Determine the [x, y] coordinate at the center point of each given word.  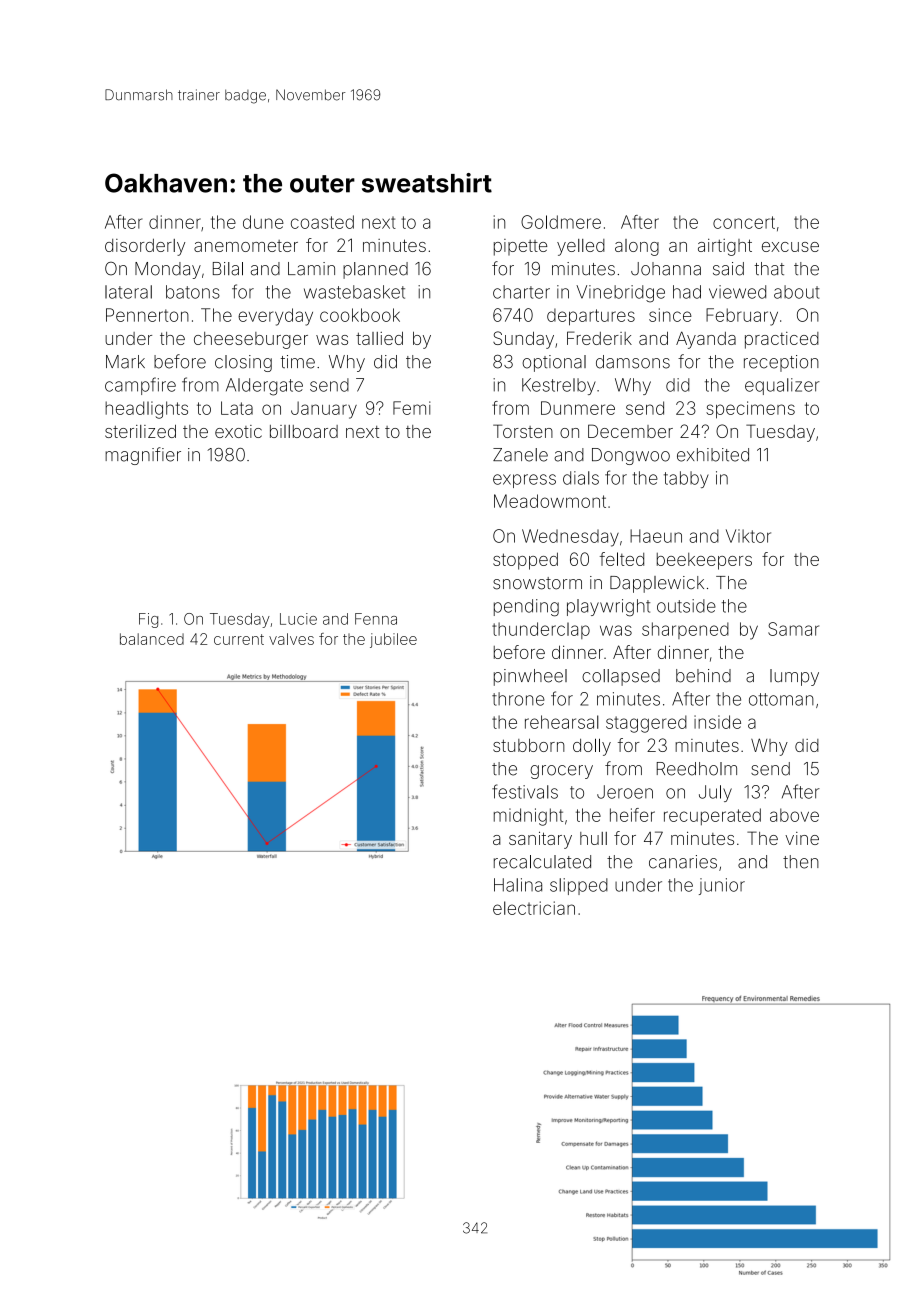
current [239, 639]
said [728, 269]
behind [703, 676]
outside [686, 606]
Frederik [599, 338]
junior [722, 886]
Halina [518, 885]
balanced [152, 639]
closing [243, 363]
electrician [534, 908]
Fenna [376, 619]
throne [518, 699]
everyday [275, 317]
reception [781, 363]
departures [591, 317]
